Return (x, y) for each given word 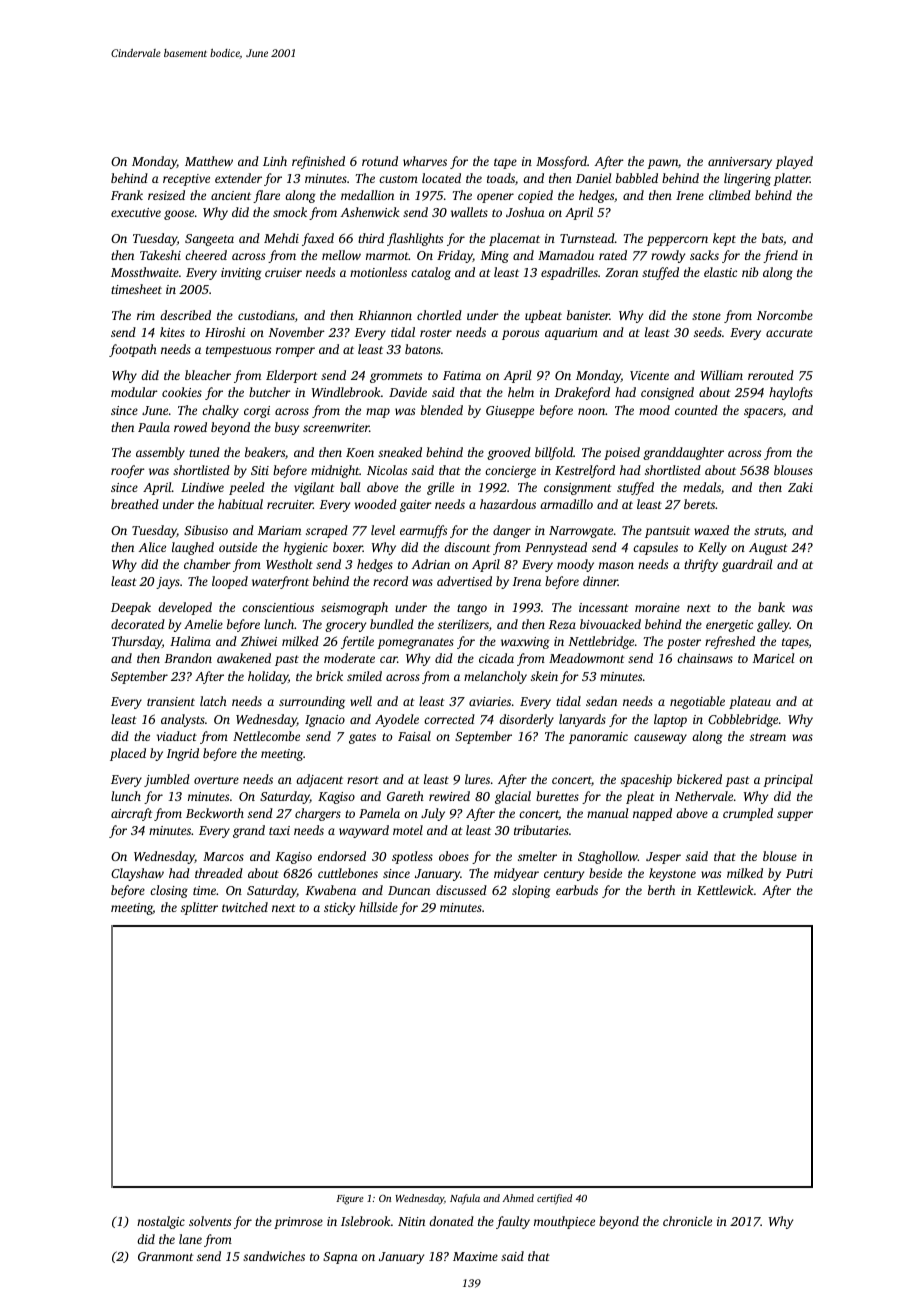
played (794, 162)
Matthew (209, 161)
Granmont (166, 1256)
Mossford (561, 162)
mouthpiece (564, 1222)
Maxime (475, 1256)
